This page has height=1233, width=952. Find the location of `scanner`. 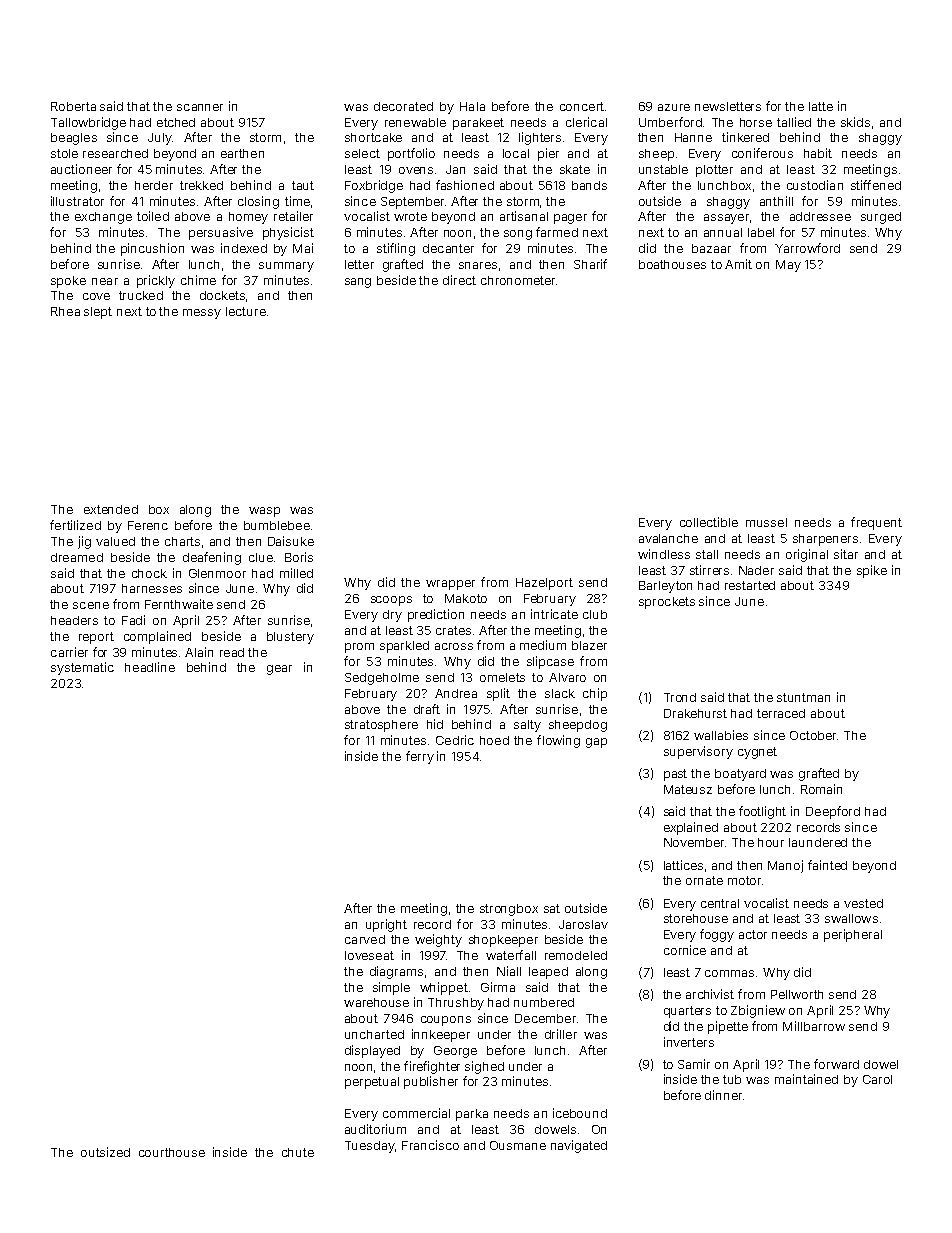

scanner is located at coordinates (200, 107).
